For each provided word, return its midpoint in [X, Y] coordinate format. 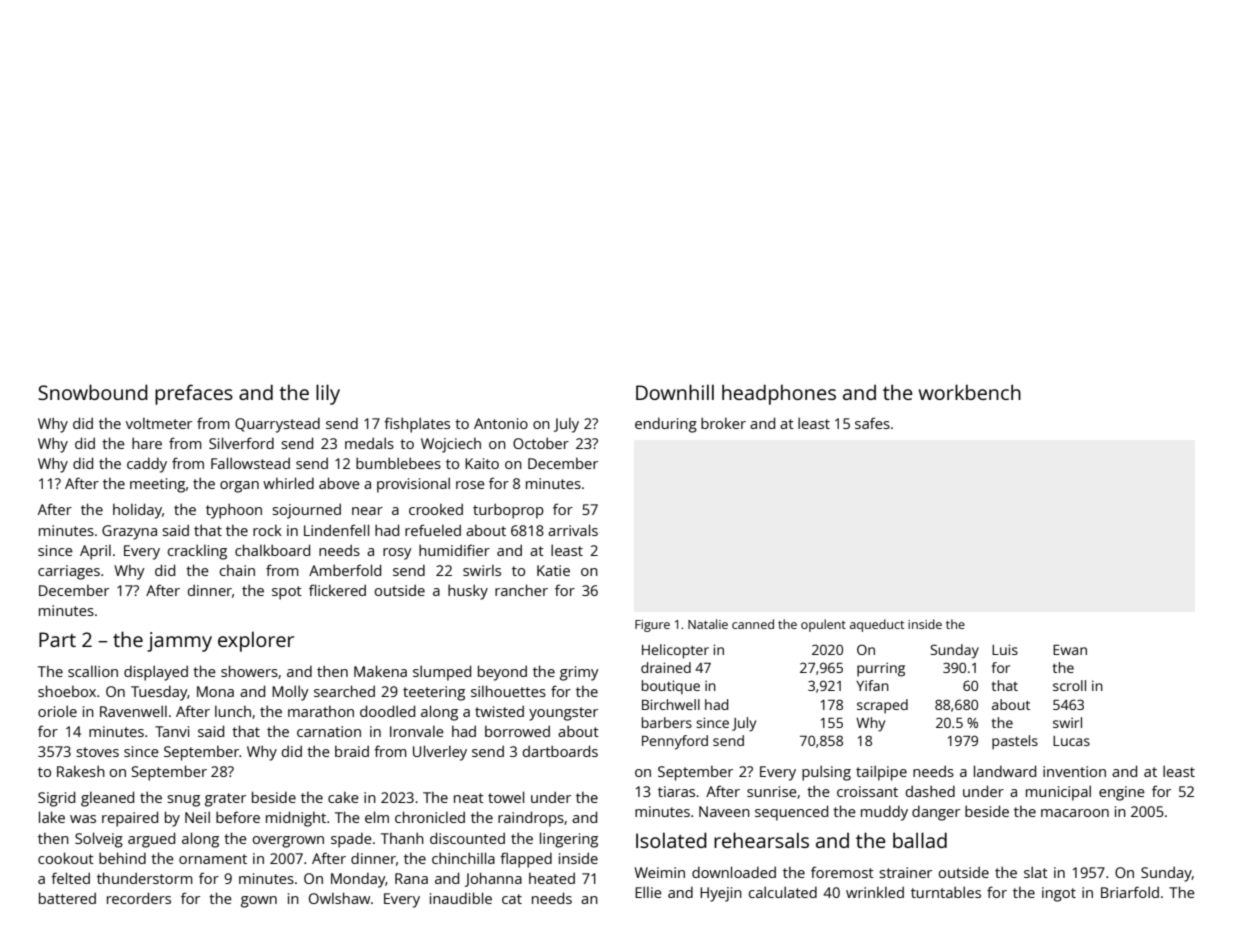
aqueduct [877, 625]
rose [470, 485]
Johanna [493, 879]
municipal [1058, 793]
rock [267, 530]
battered [67, 898]
